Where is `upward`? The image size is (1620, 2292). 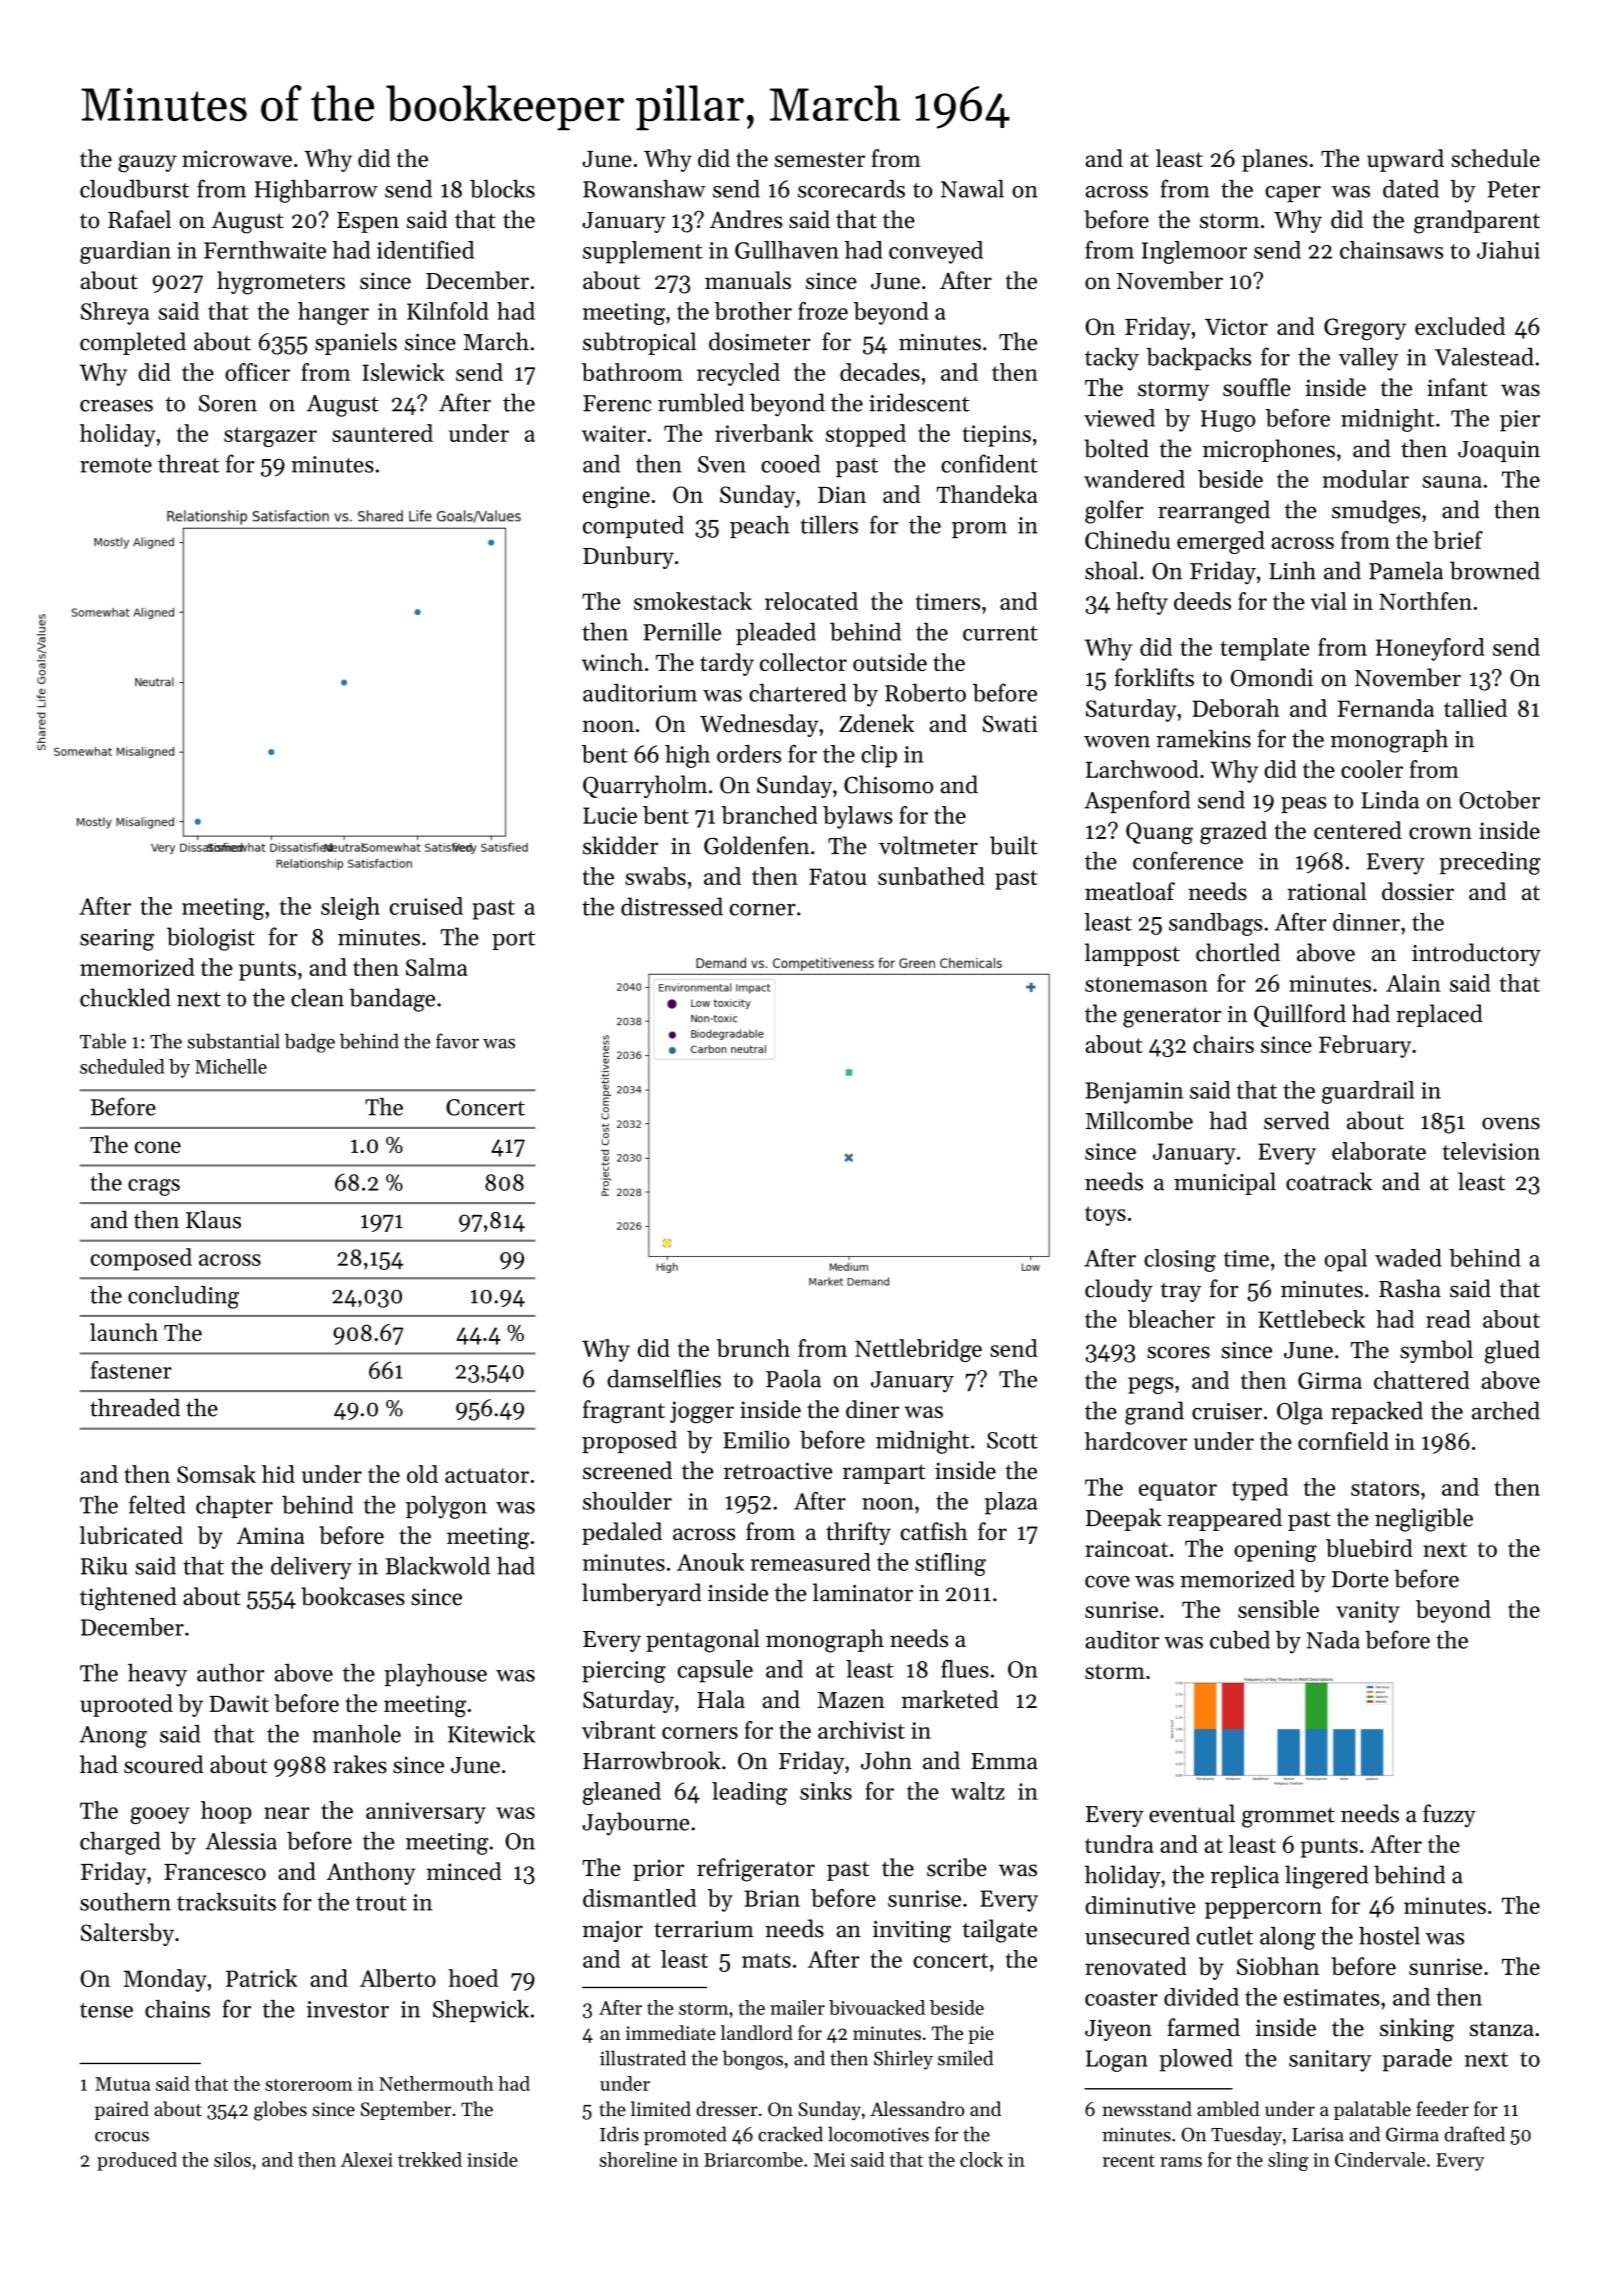 upward is located at coordinates (1405, 160).
